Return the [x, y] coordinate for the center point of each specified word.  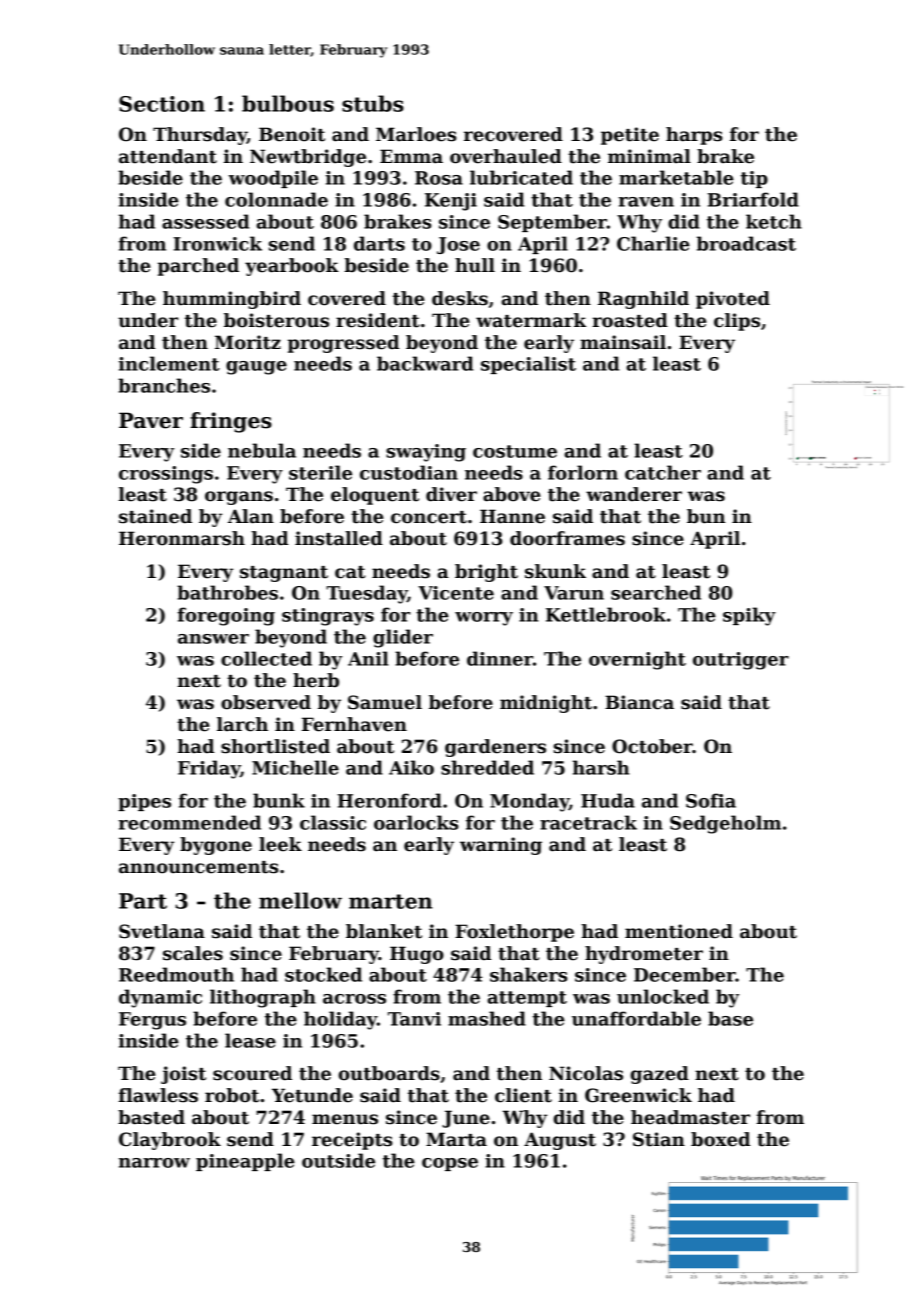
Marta [456, 1139]
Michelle [295, 767]
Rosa [439, 178]
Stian [659, 1139]
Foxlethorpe [514, 933]
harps [694, 136]
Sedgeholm [725, 824]
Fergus [152, 1021]
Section [162, 104]
